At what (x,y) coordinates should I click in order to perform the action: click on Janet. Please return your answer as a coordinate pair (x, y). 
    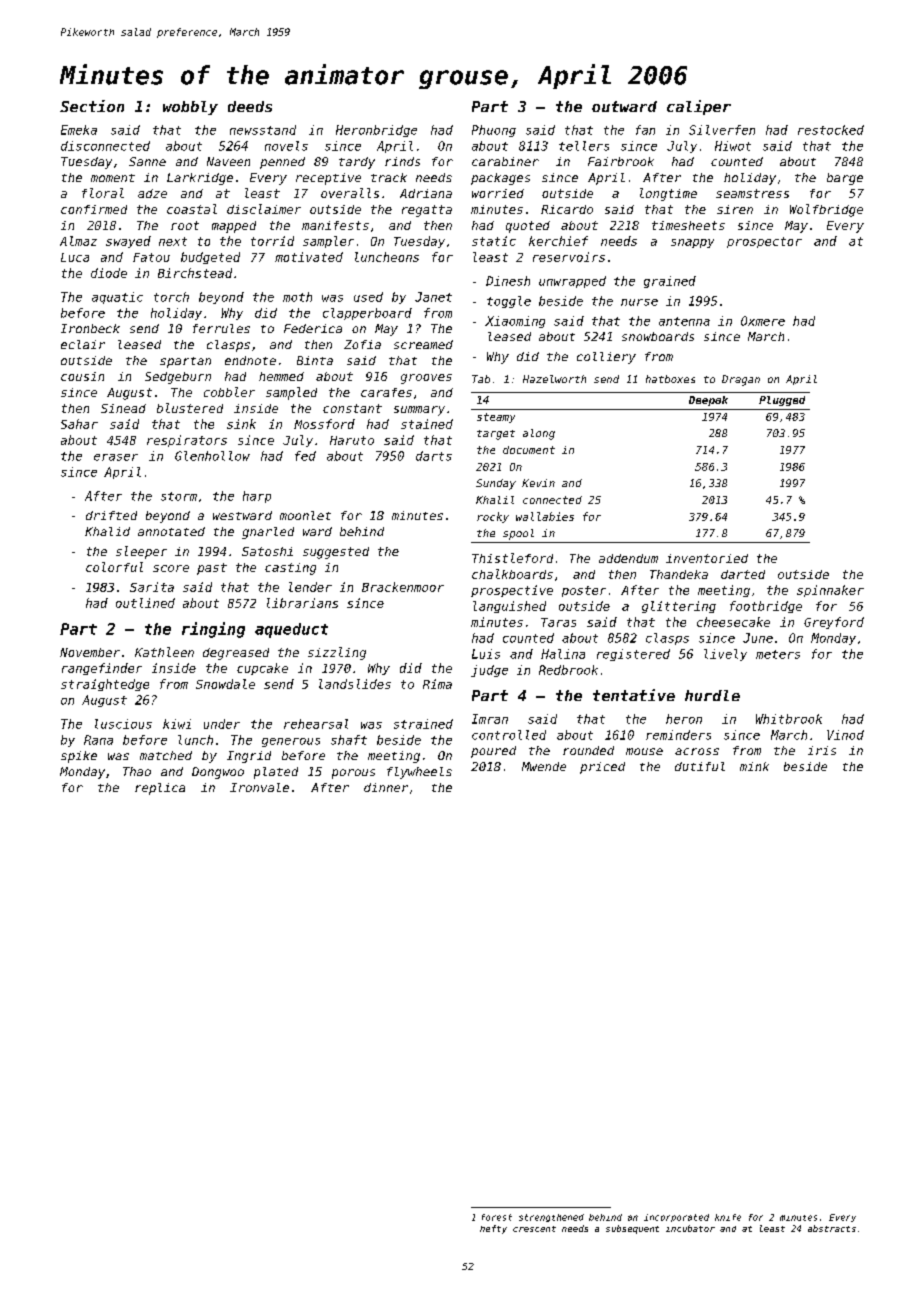
    Looking at the image, I should click on (433, 297).
